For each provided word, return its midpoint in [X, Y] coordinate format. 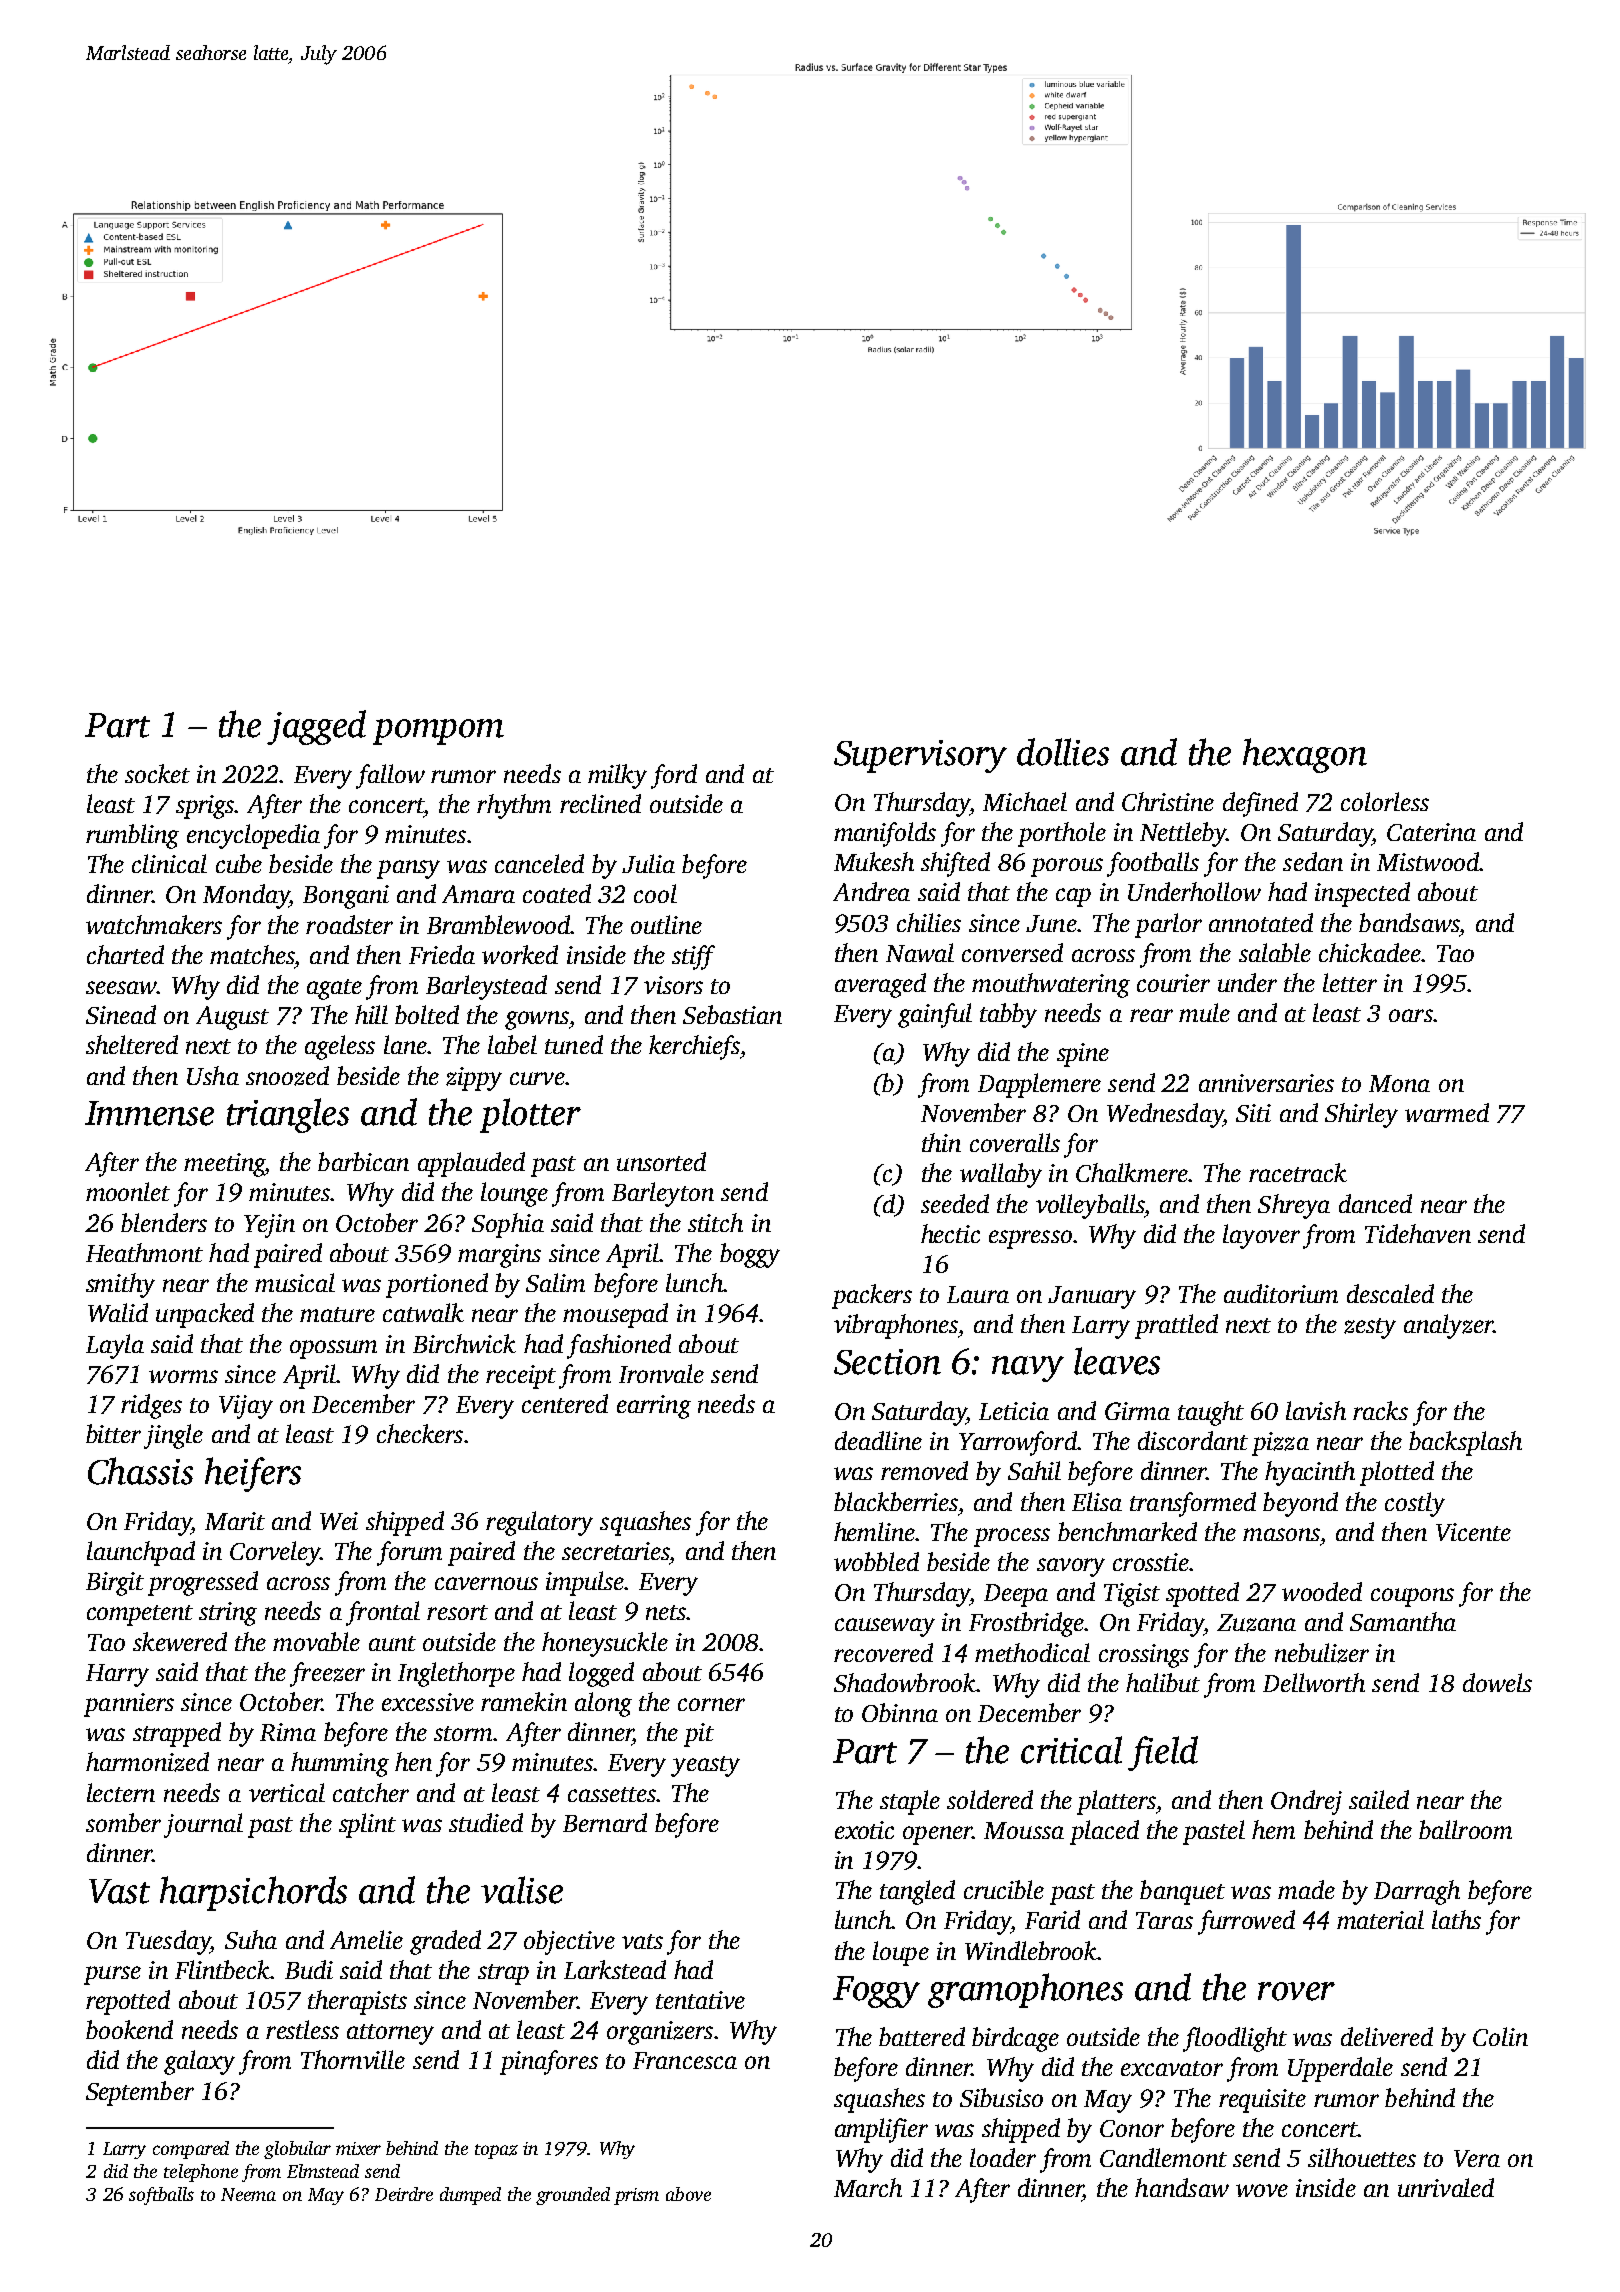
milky [617, 776]
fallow [390, 776]
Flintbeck [222, 1969]
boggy [750, 1255]
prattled [1176, 1326]
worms [183, 1376]
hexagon [1305, 755]
